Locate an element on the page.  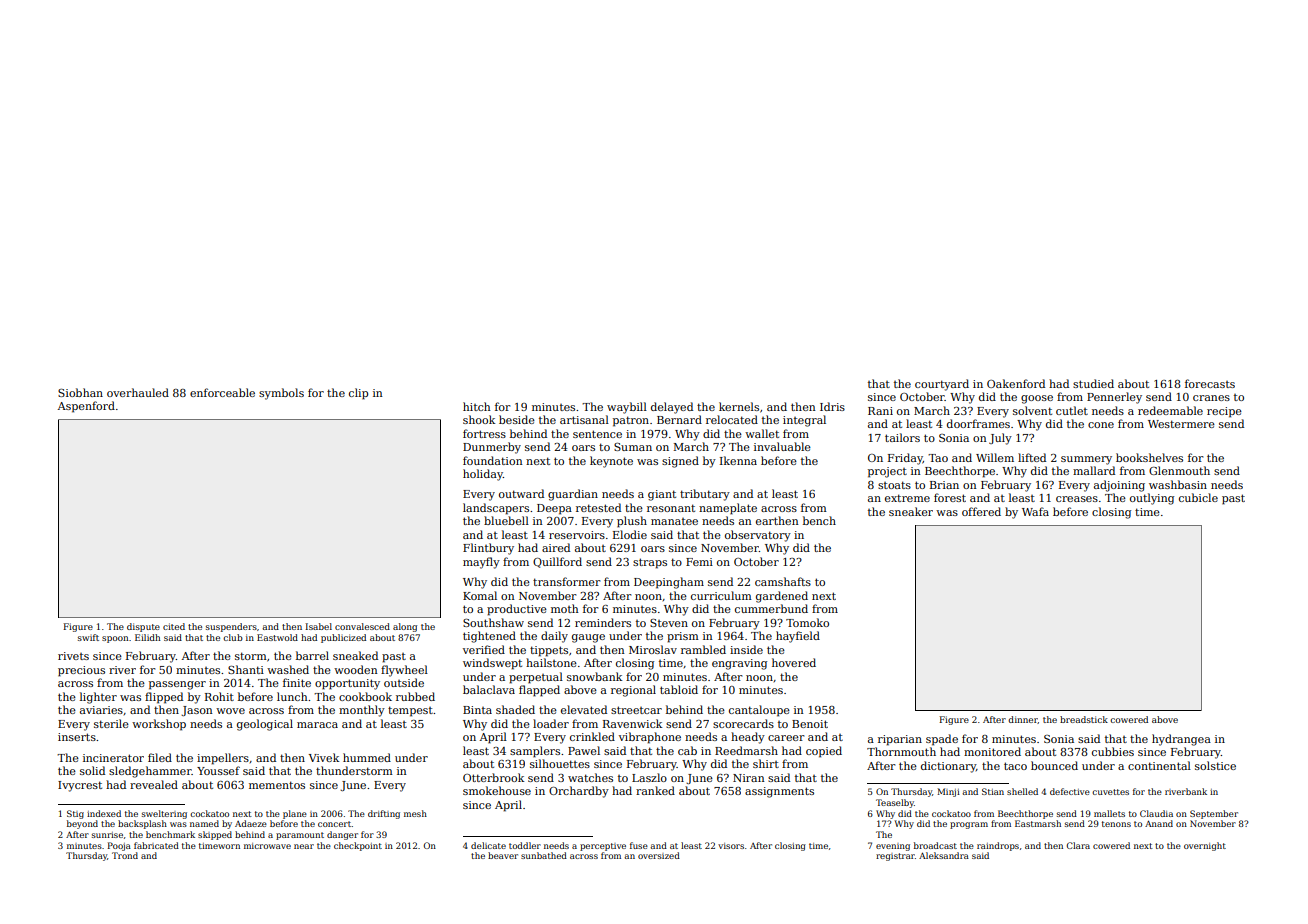
Aspenford is located at coordinates (86, 407).
